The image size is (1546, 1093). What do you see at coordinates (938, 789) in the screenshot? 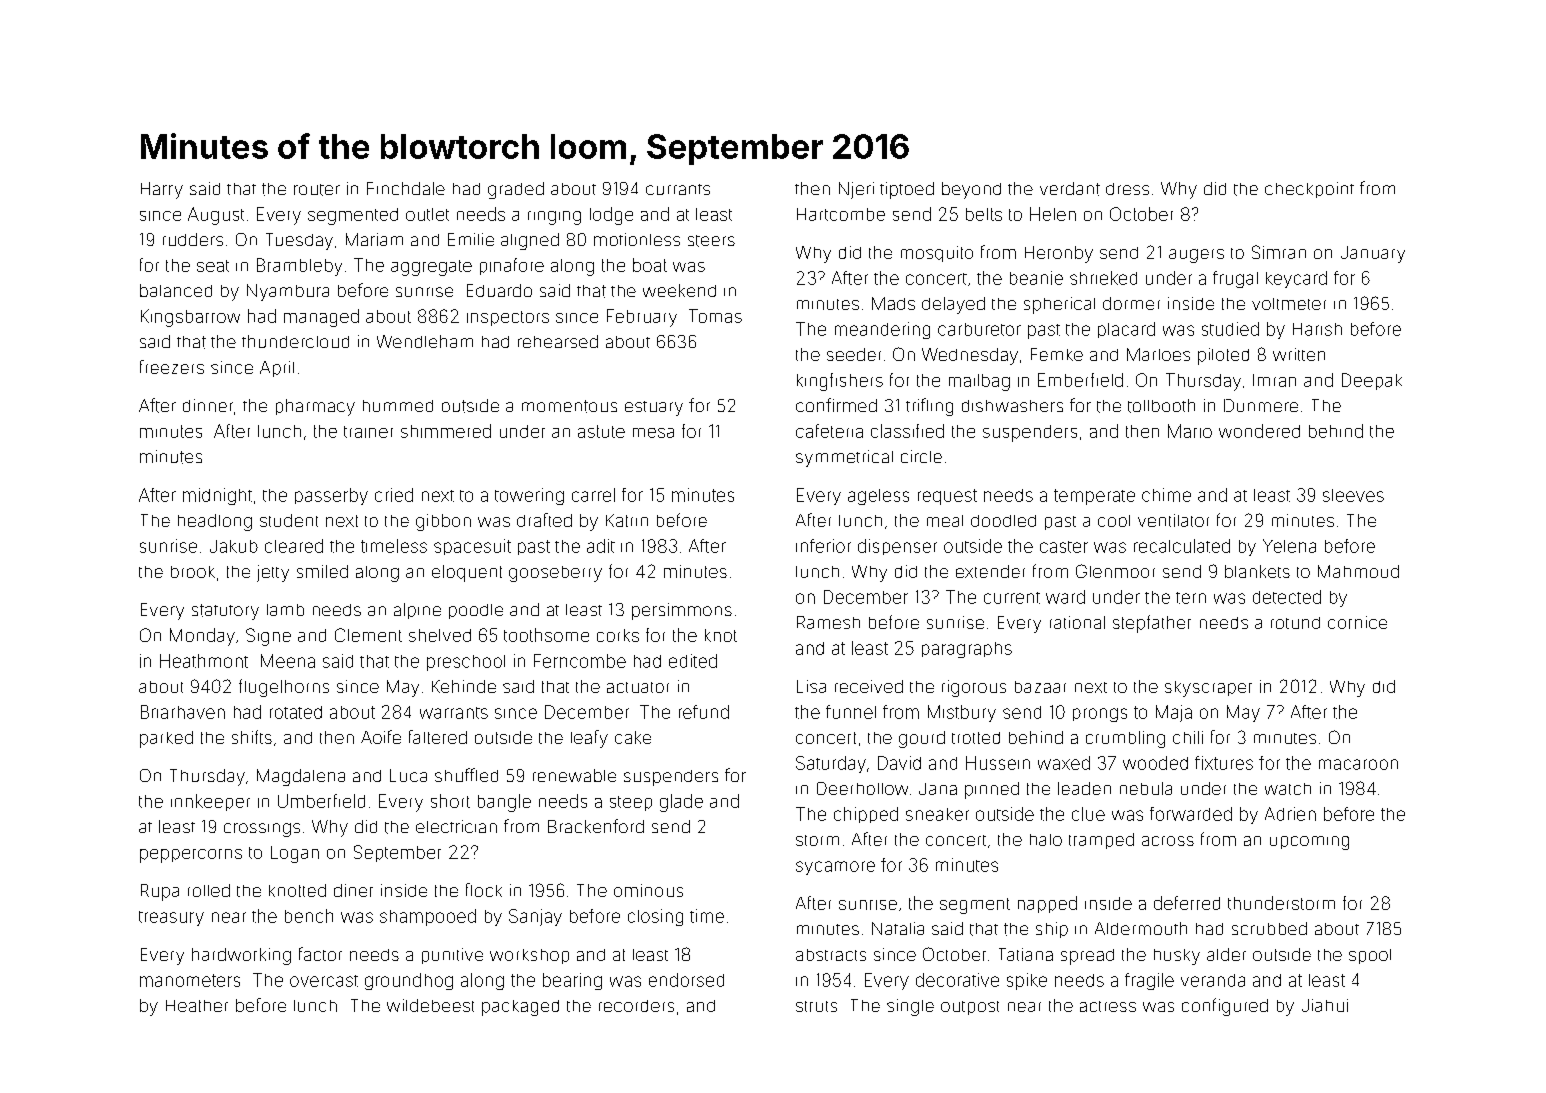
I see `Jana` at bounding box center [938, 789].
